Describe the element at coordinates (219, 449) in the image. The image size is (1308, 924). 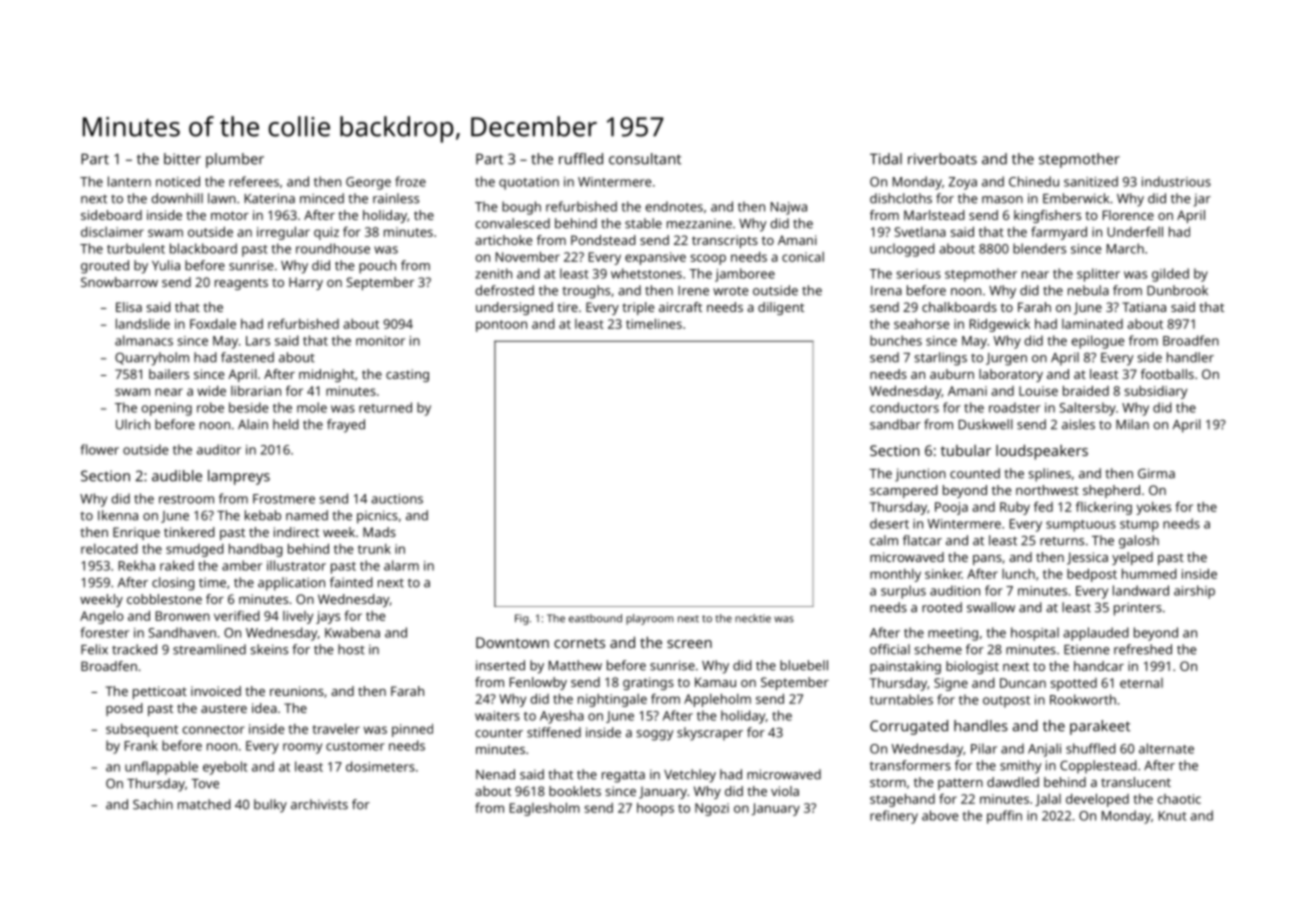
I see `auditor` at that location.
